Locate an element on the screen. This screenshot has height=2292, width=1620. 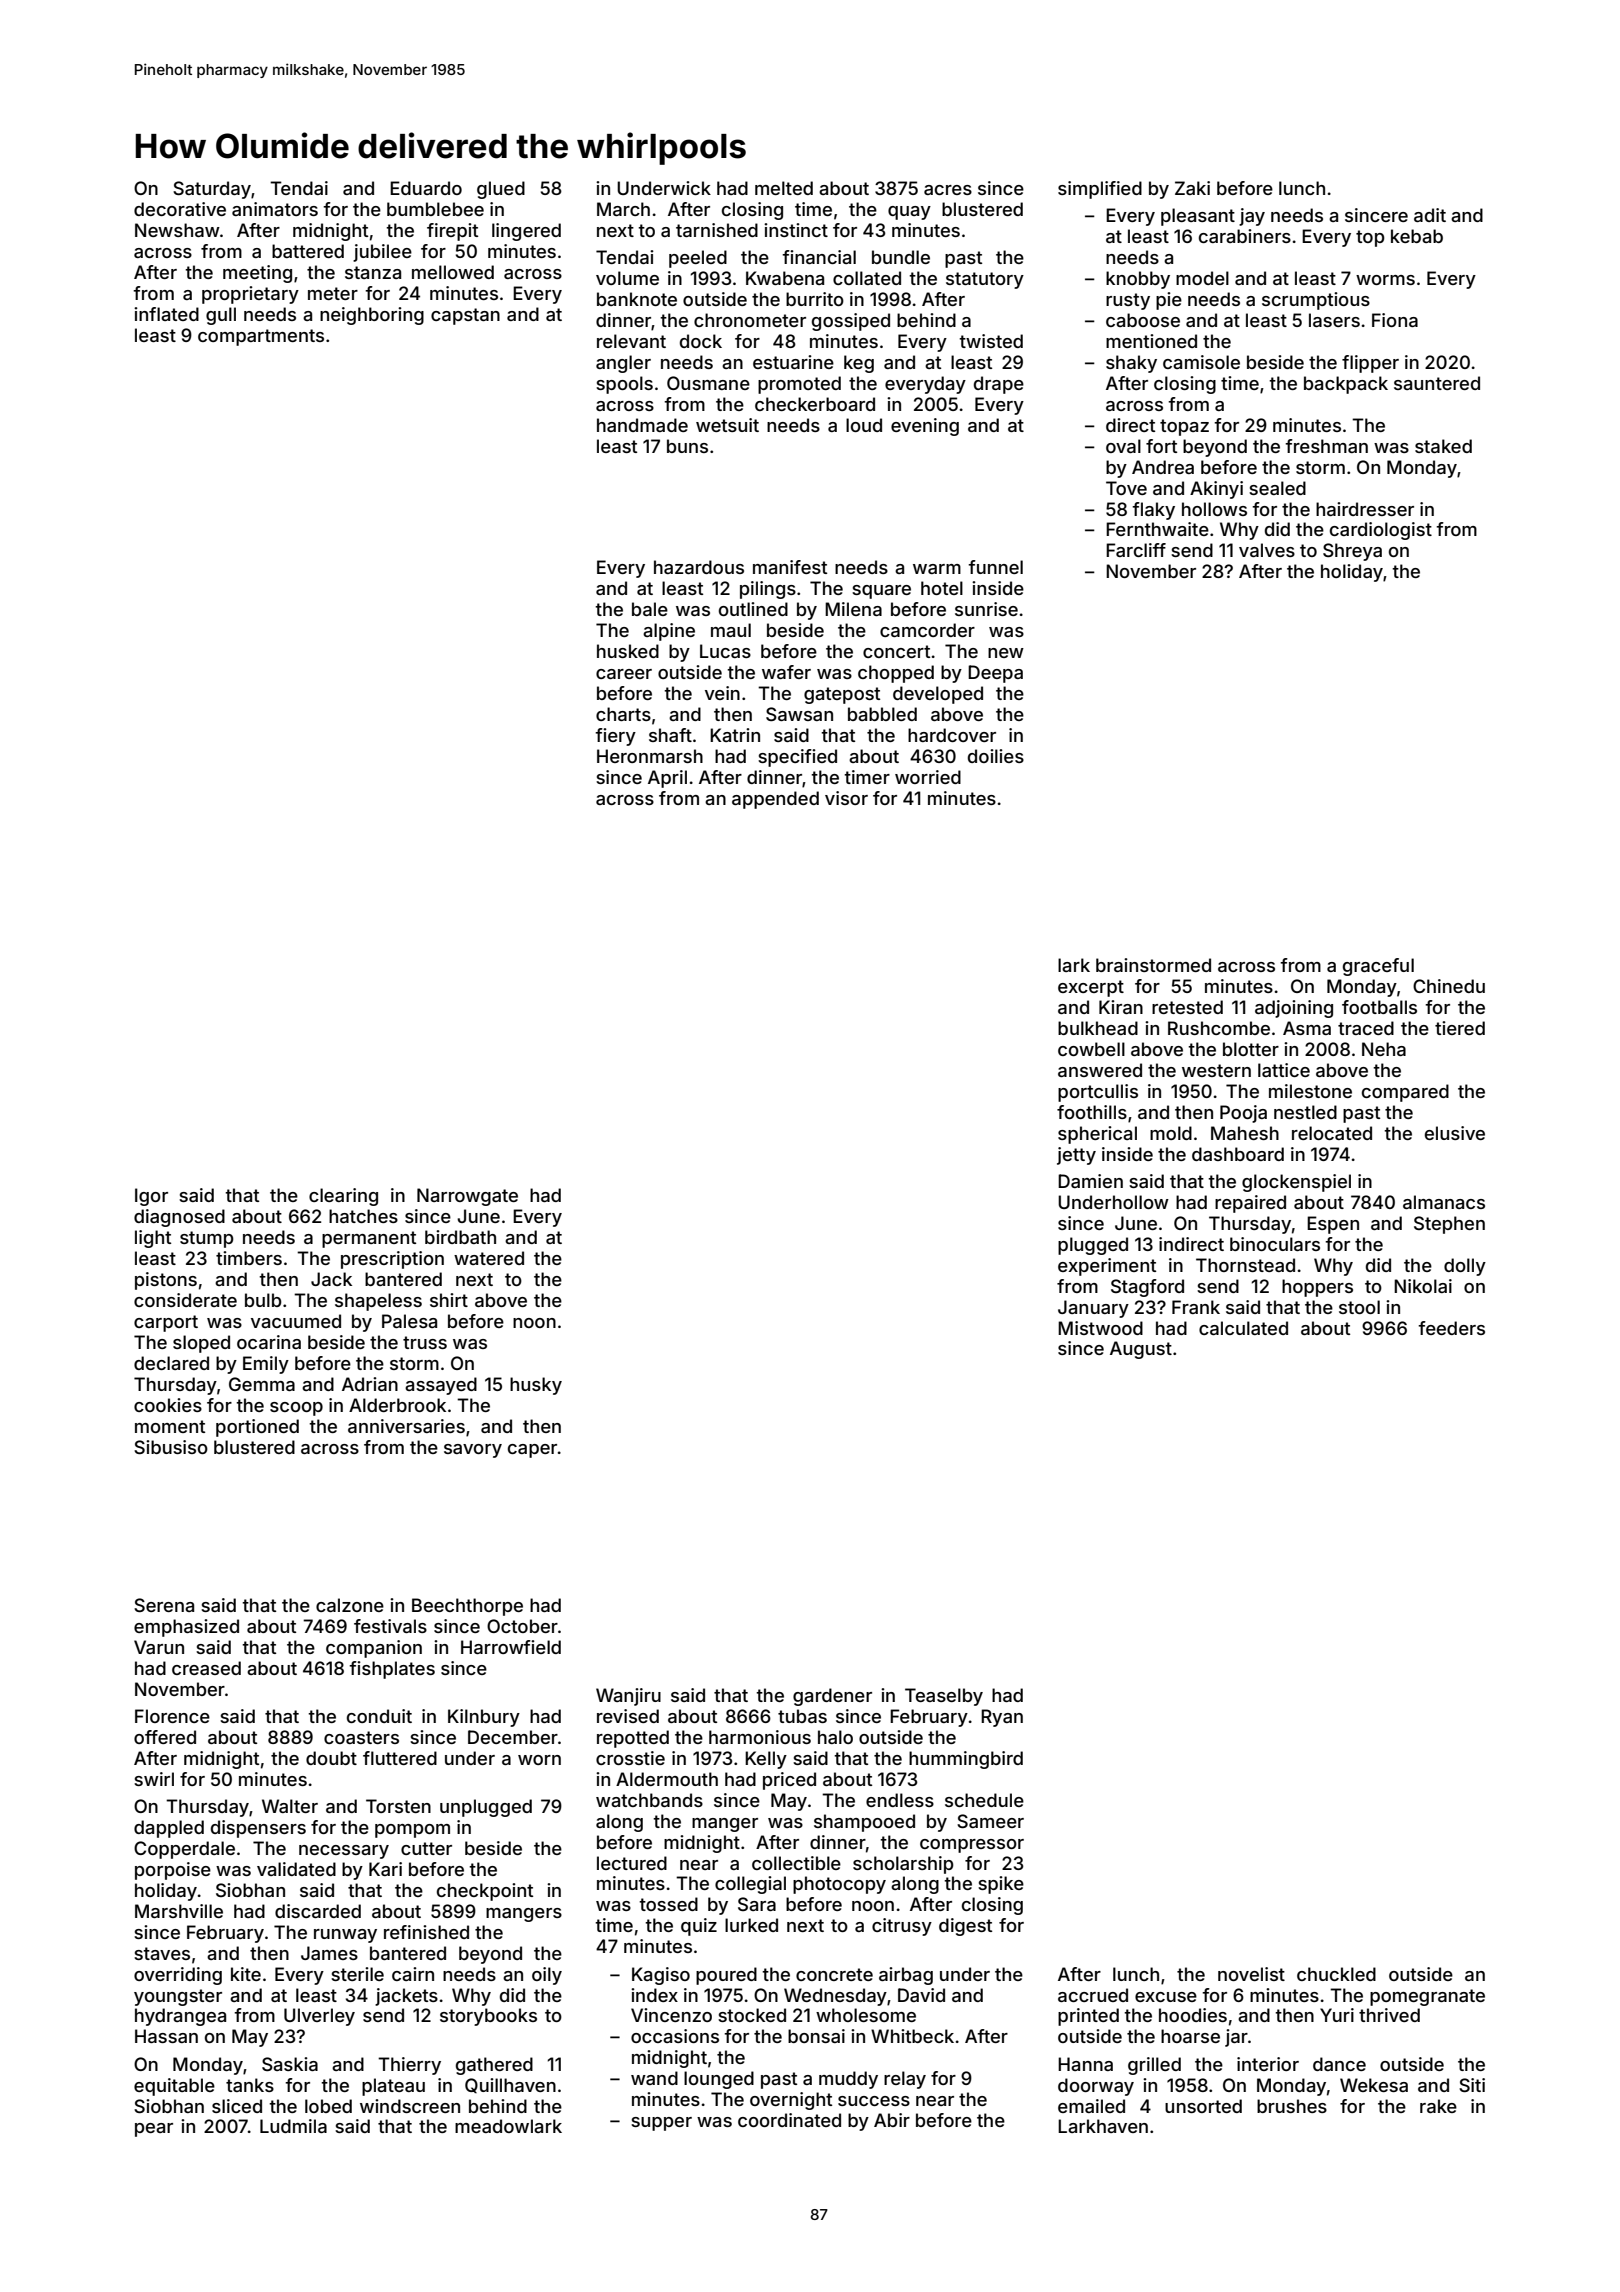
fiery is located at coordinates (615, 737).
